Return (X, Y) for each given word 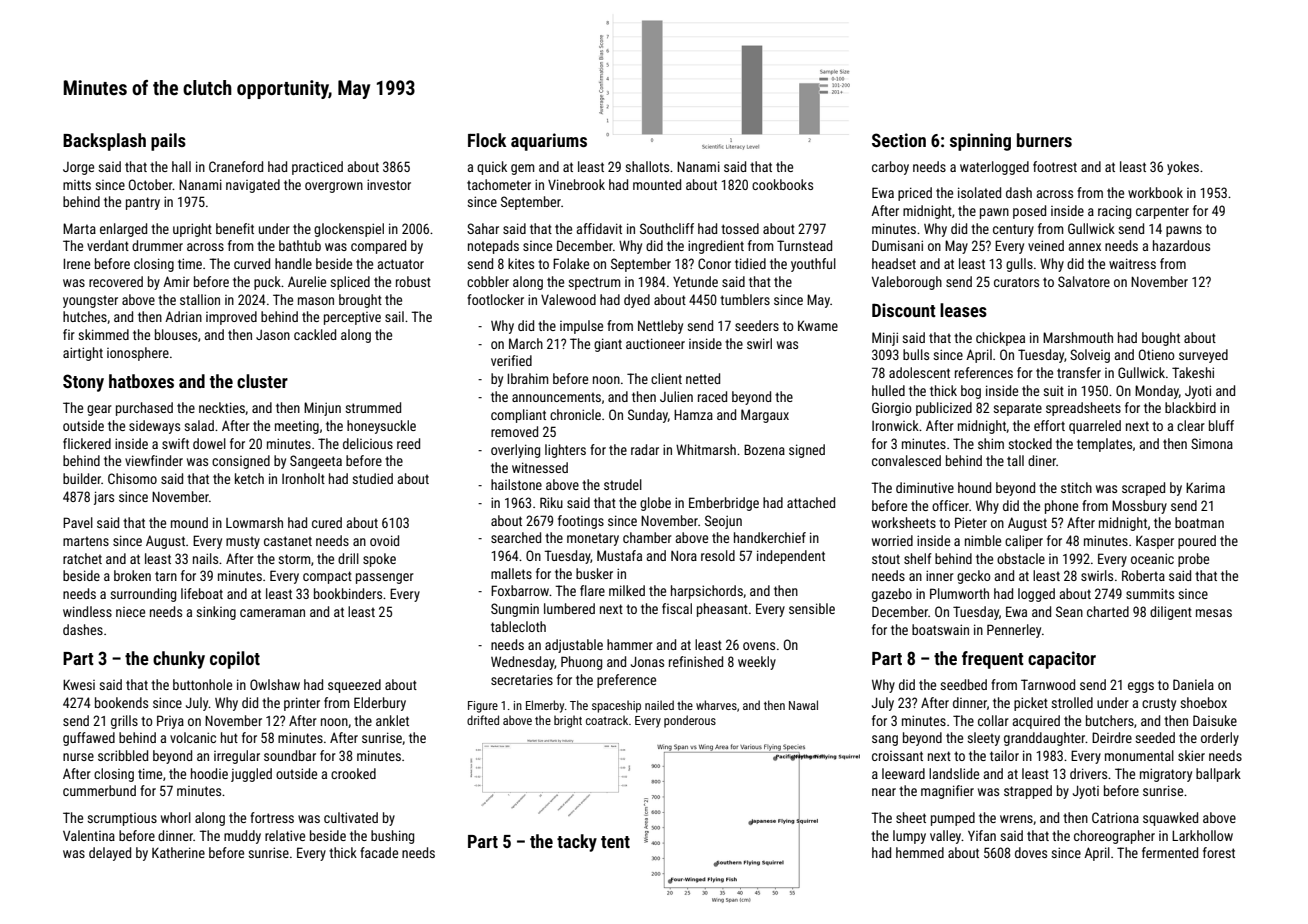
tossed (740, 228)
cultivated (351, 817)
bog (971, 392)
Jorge (78, 168)
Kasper (1155, 542)
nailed (659, 705)
